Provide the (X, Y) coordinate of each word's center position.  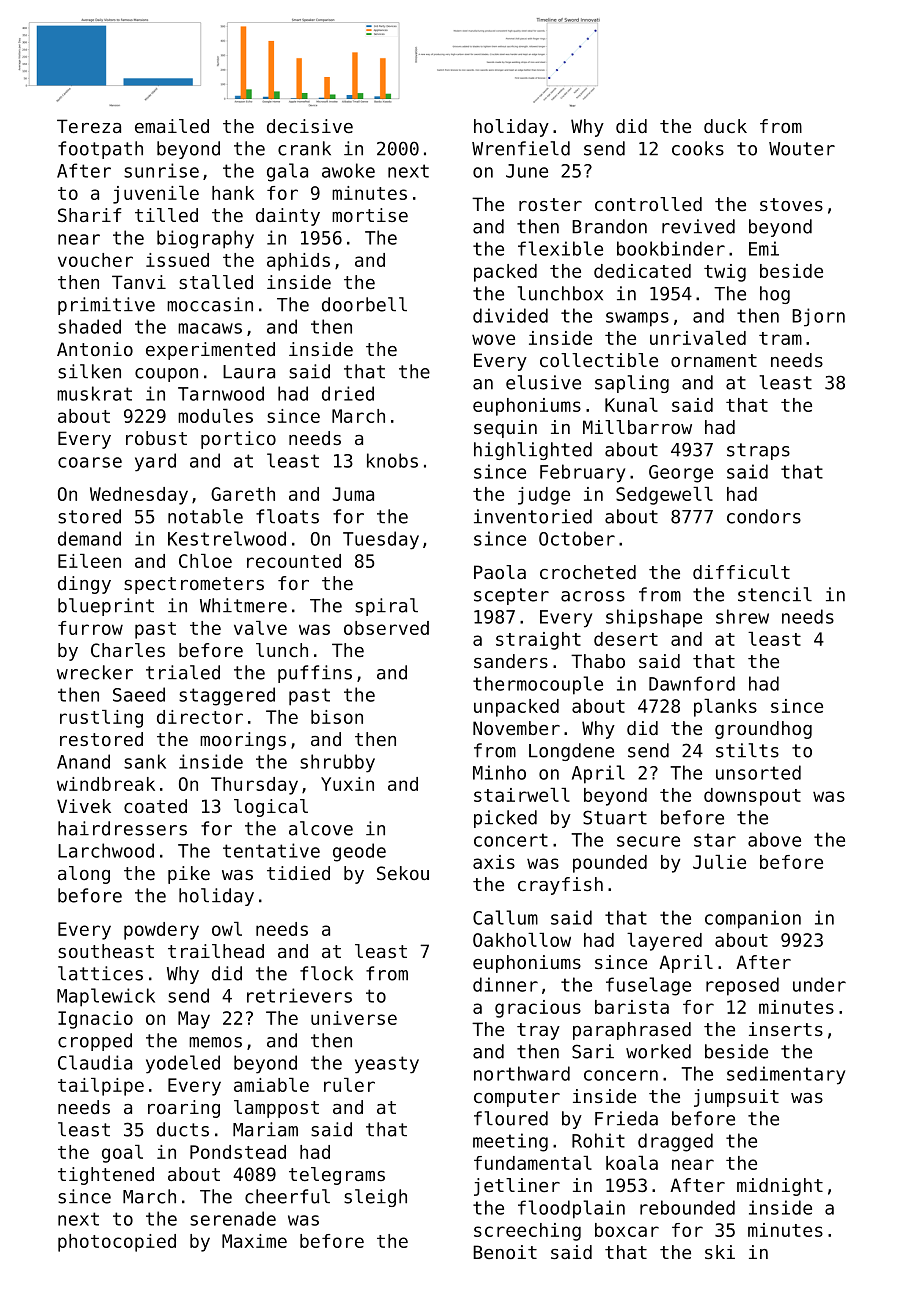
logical (271, 808)
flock (326, 973)
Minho (499, 772)
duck (725, 126)
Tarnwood (221, 393)
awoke (348, 170)
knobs (392, 460)
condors (764, 516)
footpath (100, 150)
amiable (271, 1085)
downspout (752, 797)
